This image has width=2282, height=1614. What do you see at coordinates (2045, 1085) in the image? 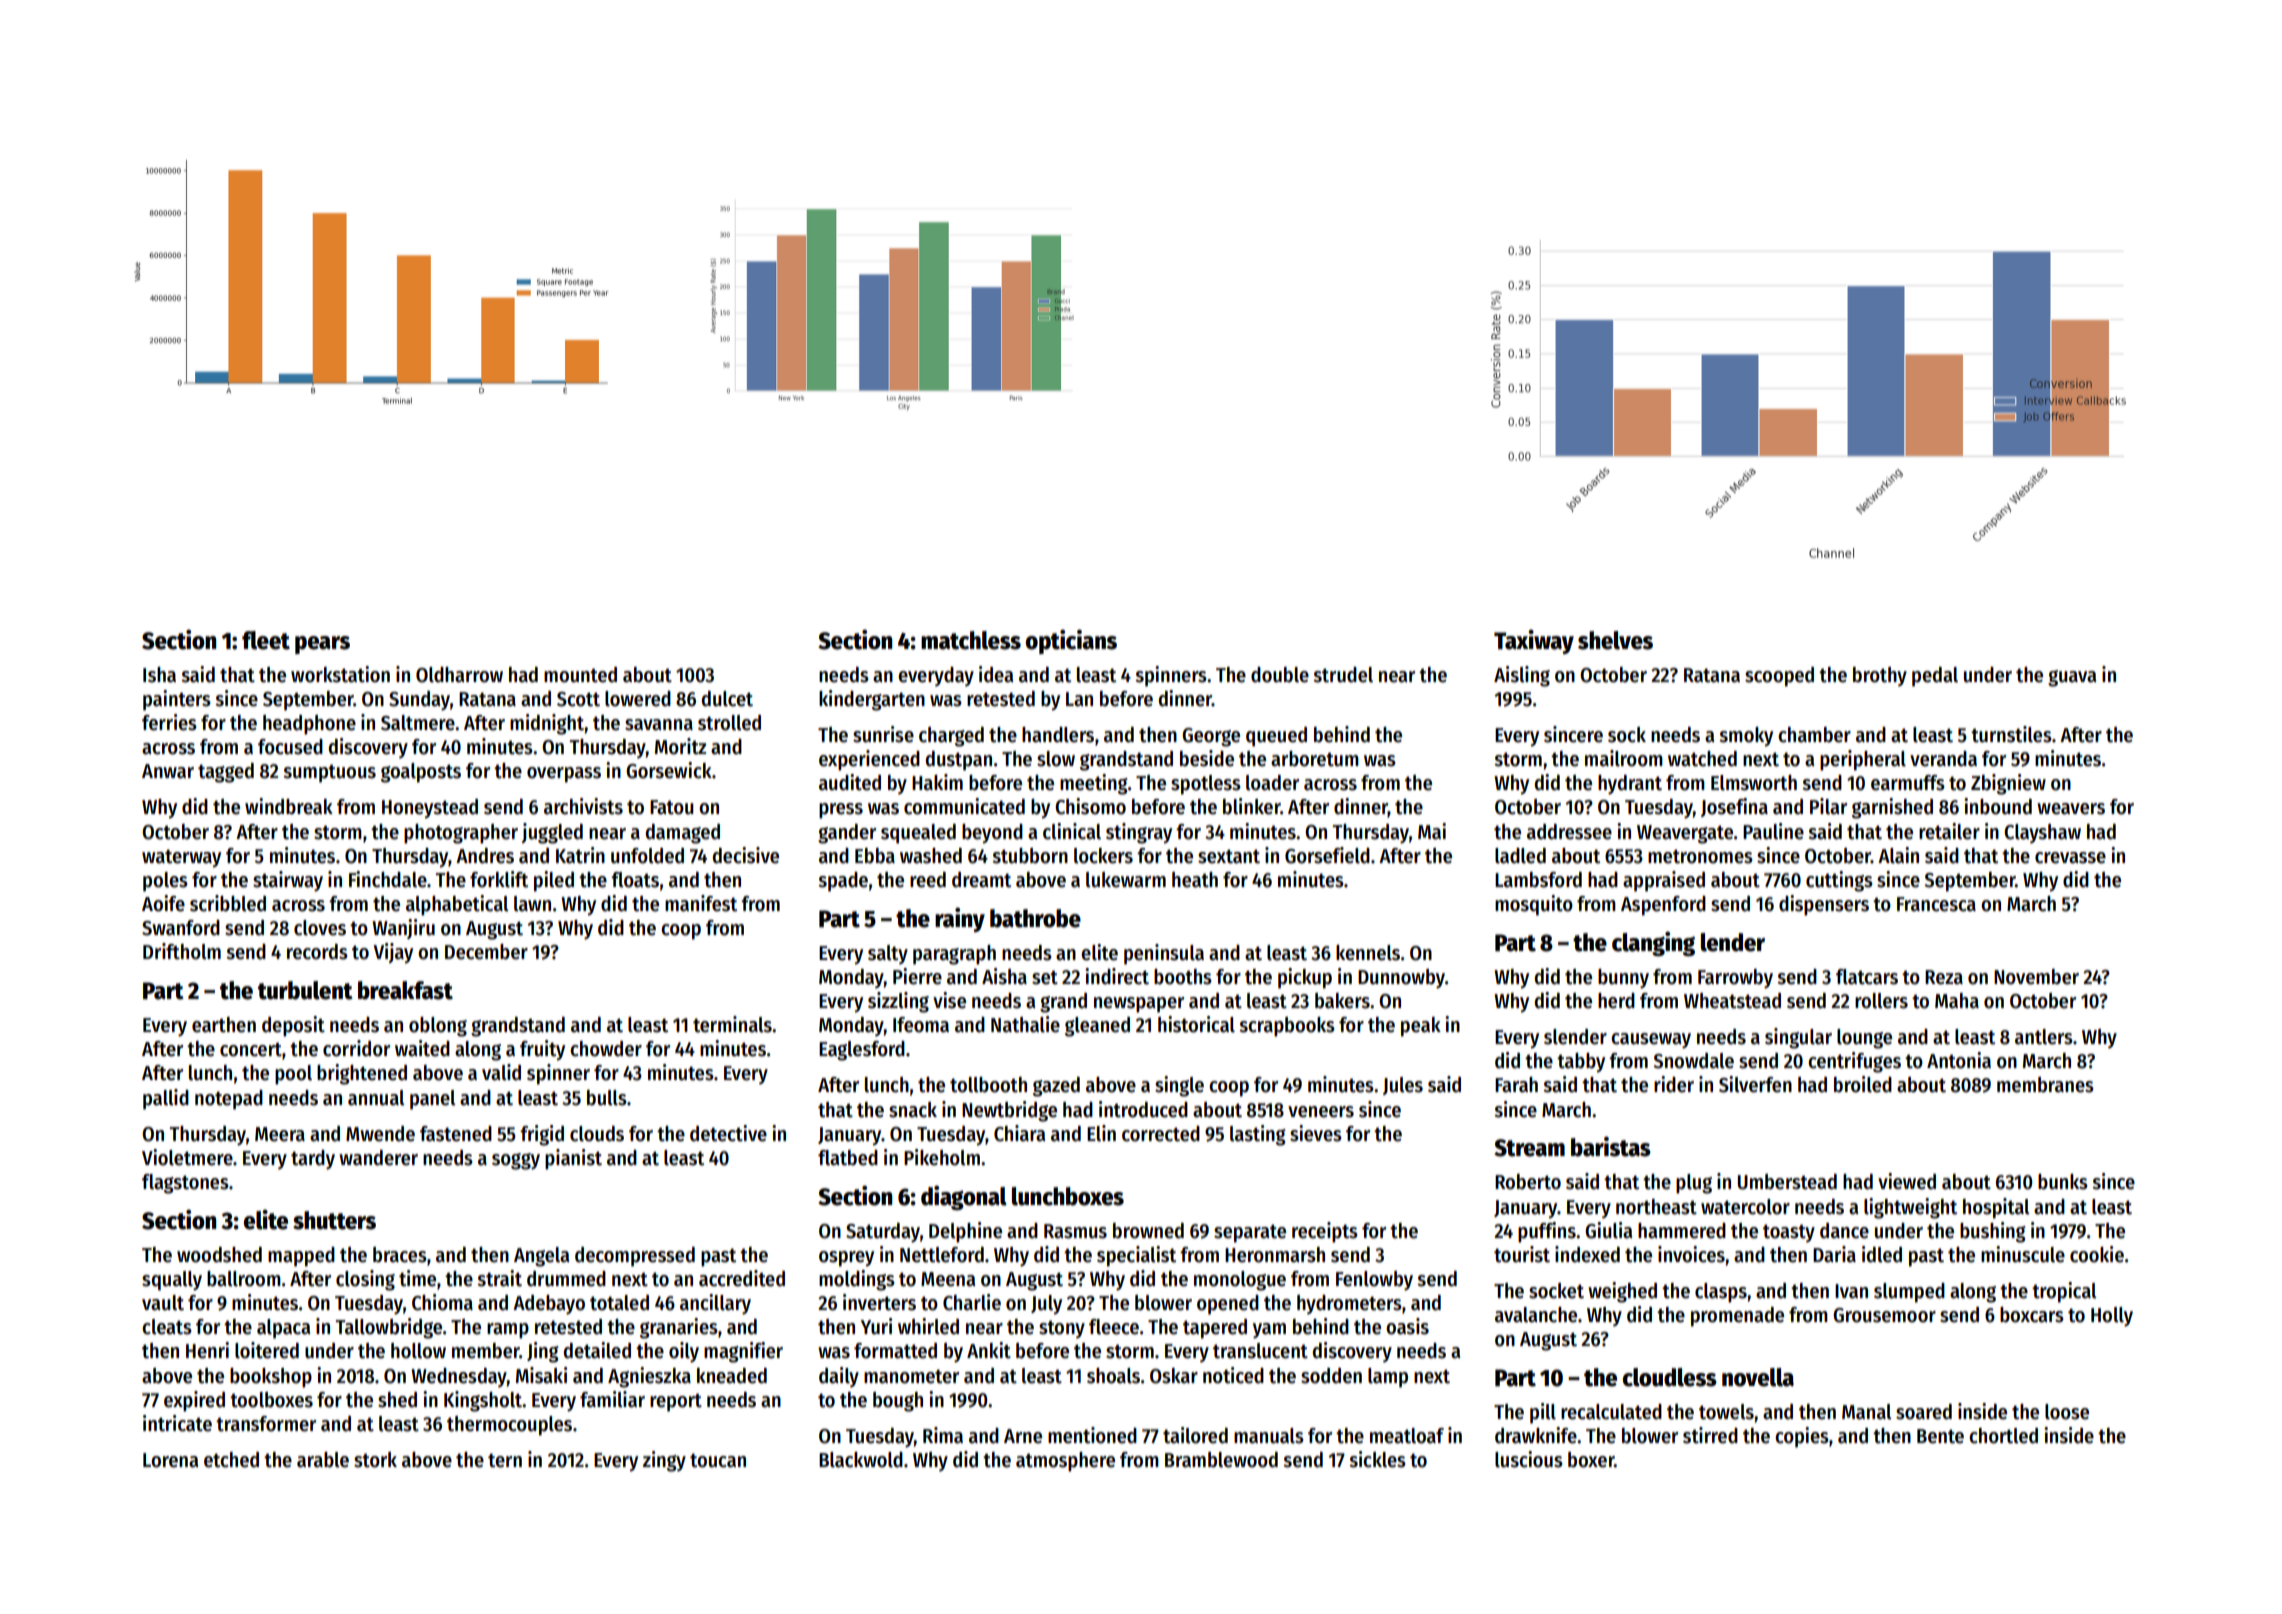
I see `membranes` at bounding box center [2045, 1085].
